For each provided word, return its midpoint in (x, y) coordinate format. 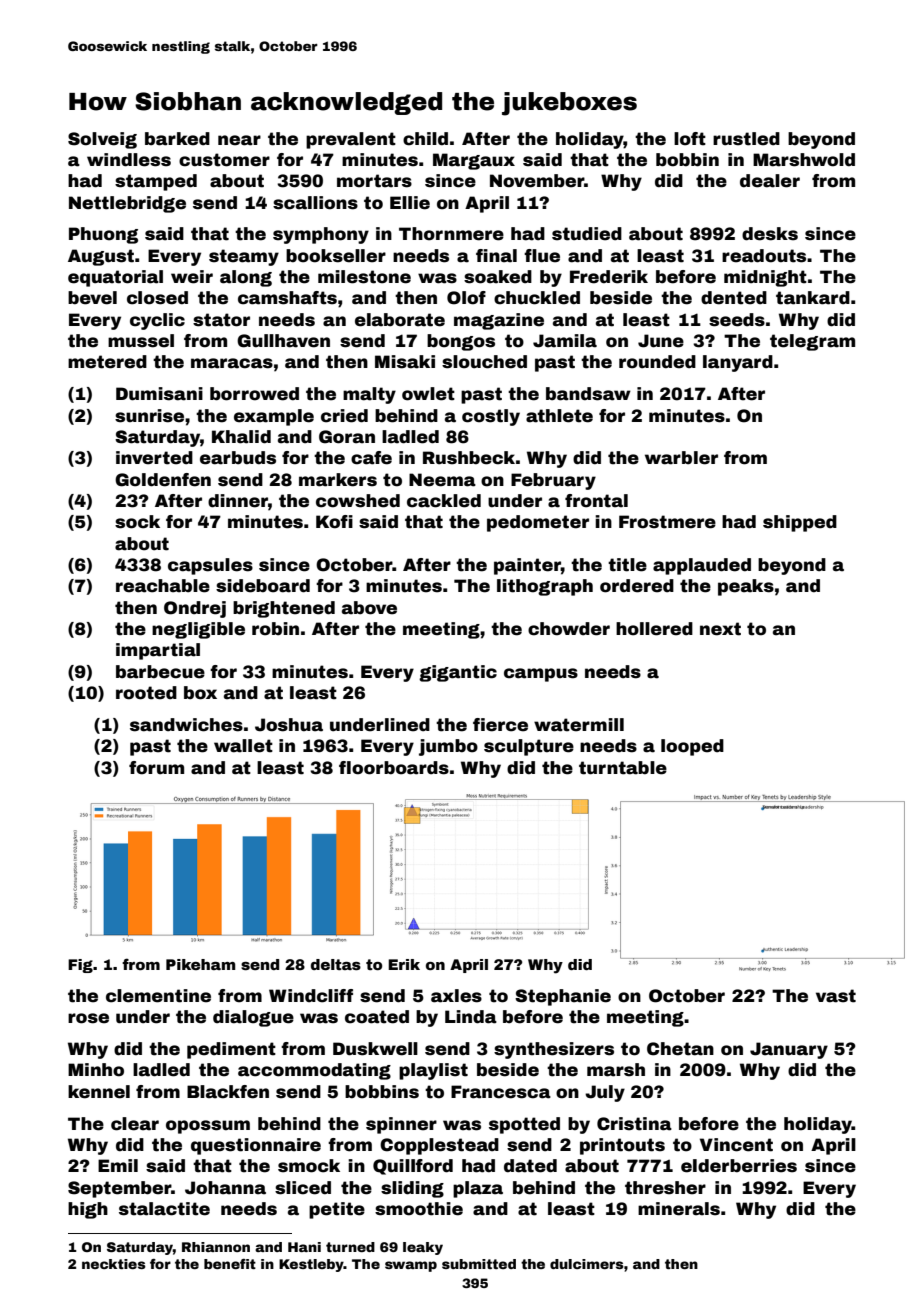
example (274, 417)
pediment (231, 1050)
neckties (114, 1264)
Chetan (680, 1049)
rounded (657, 362)
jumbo (448, 747)
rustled (746, 139)
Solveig (102, 140)
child (425, 139)
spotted (524, 1125)
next (720, 629)
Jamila (565, 341)
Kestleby (311, 1265)
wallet (243, 746)
